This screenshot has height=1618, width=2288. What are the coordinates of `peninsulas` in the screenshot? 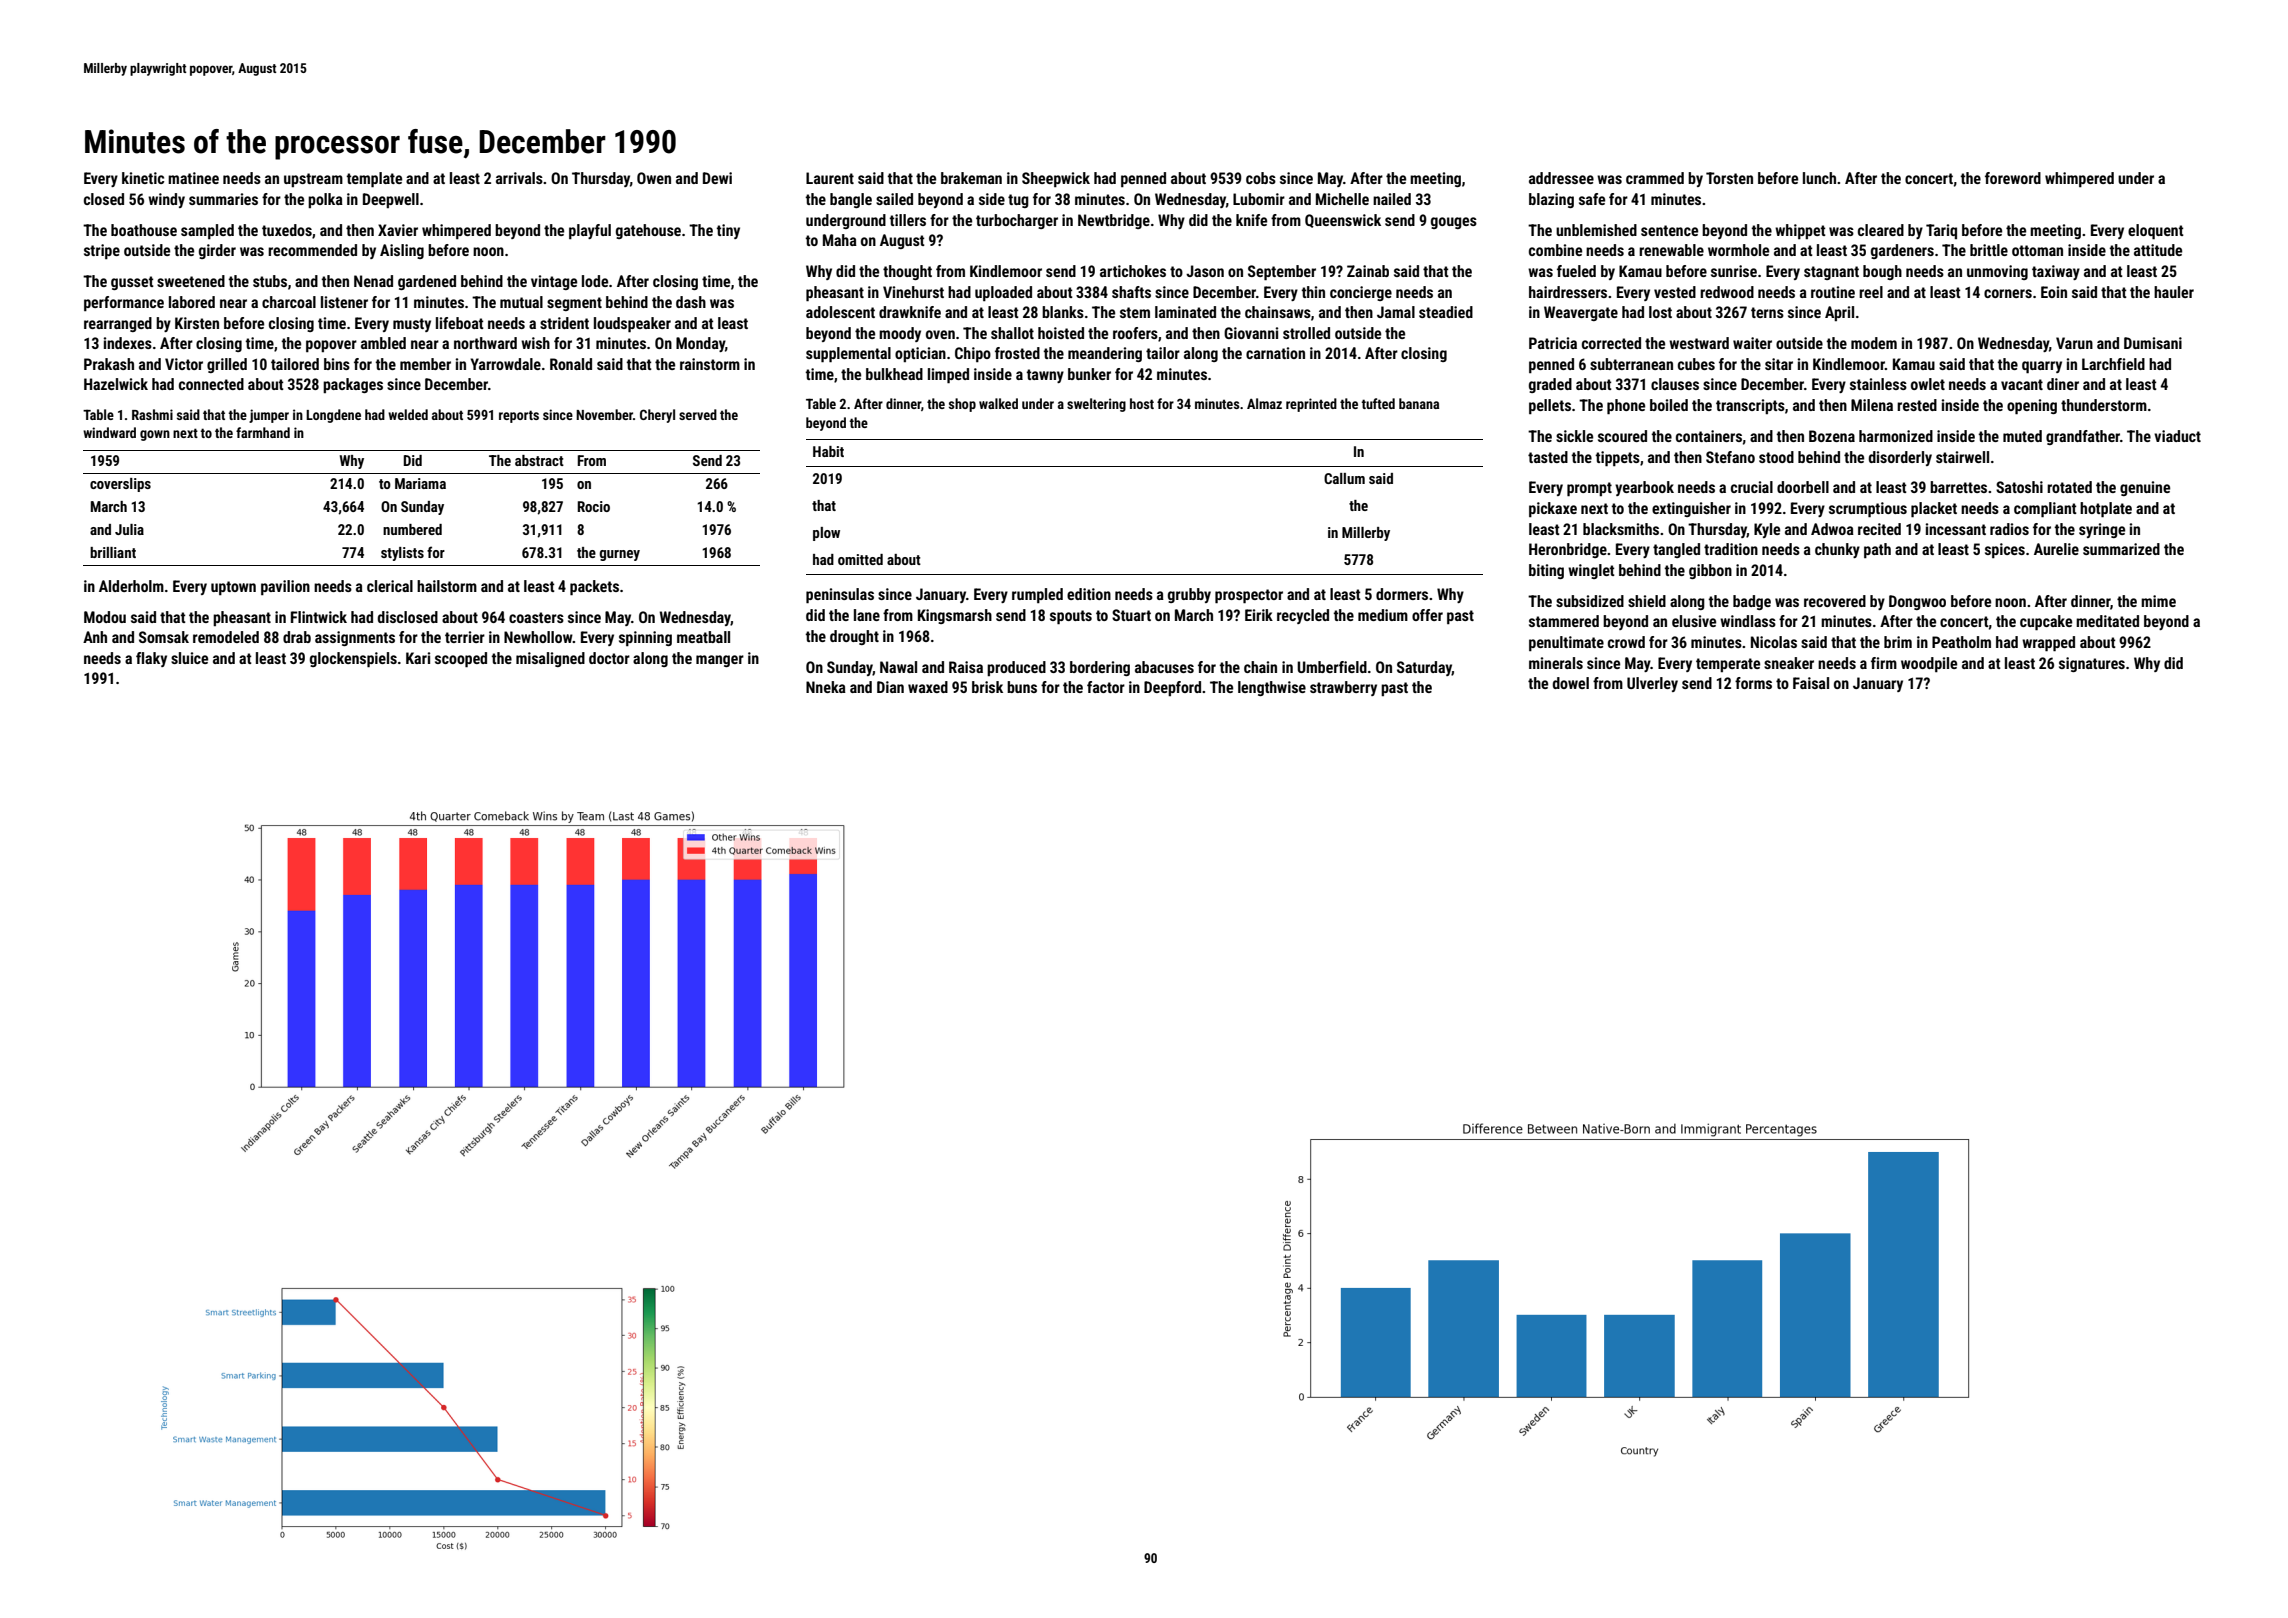 It's located at (840, 595).
